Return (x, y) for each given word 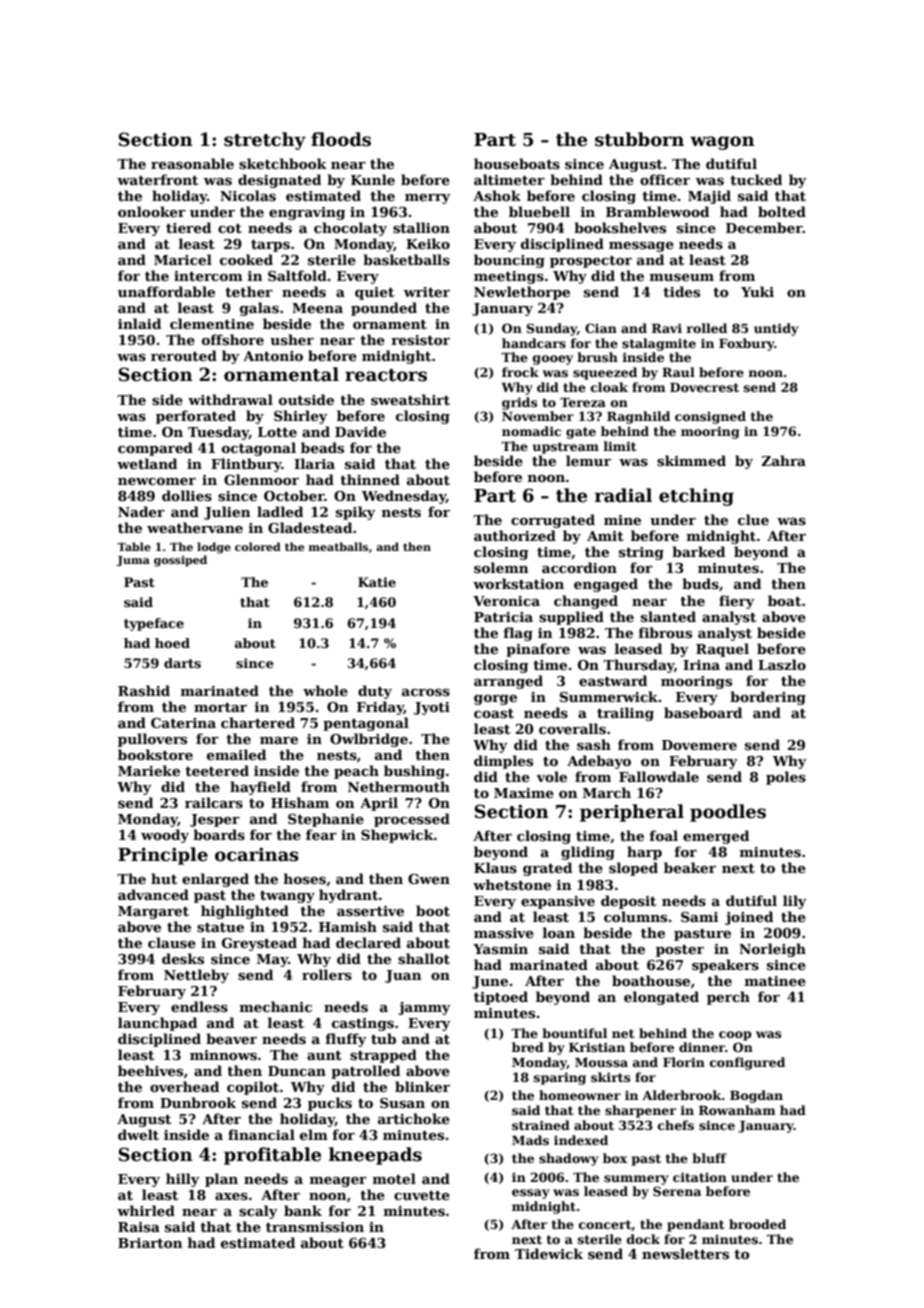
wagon (722, 143)
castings (363, 1024)
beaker (690, 867)
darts (182, 663)
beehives (150, 1070)
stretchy (265, 141)
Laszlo (782, 664)
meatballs (338, 546)
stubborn (639, 139)
